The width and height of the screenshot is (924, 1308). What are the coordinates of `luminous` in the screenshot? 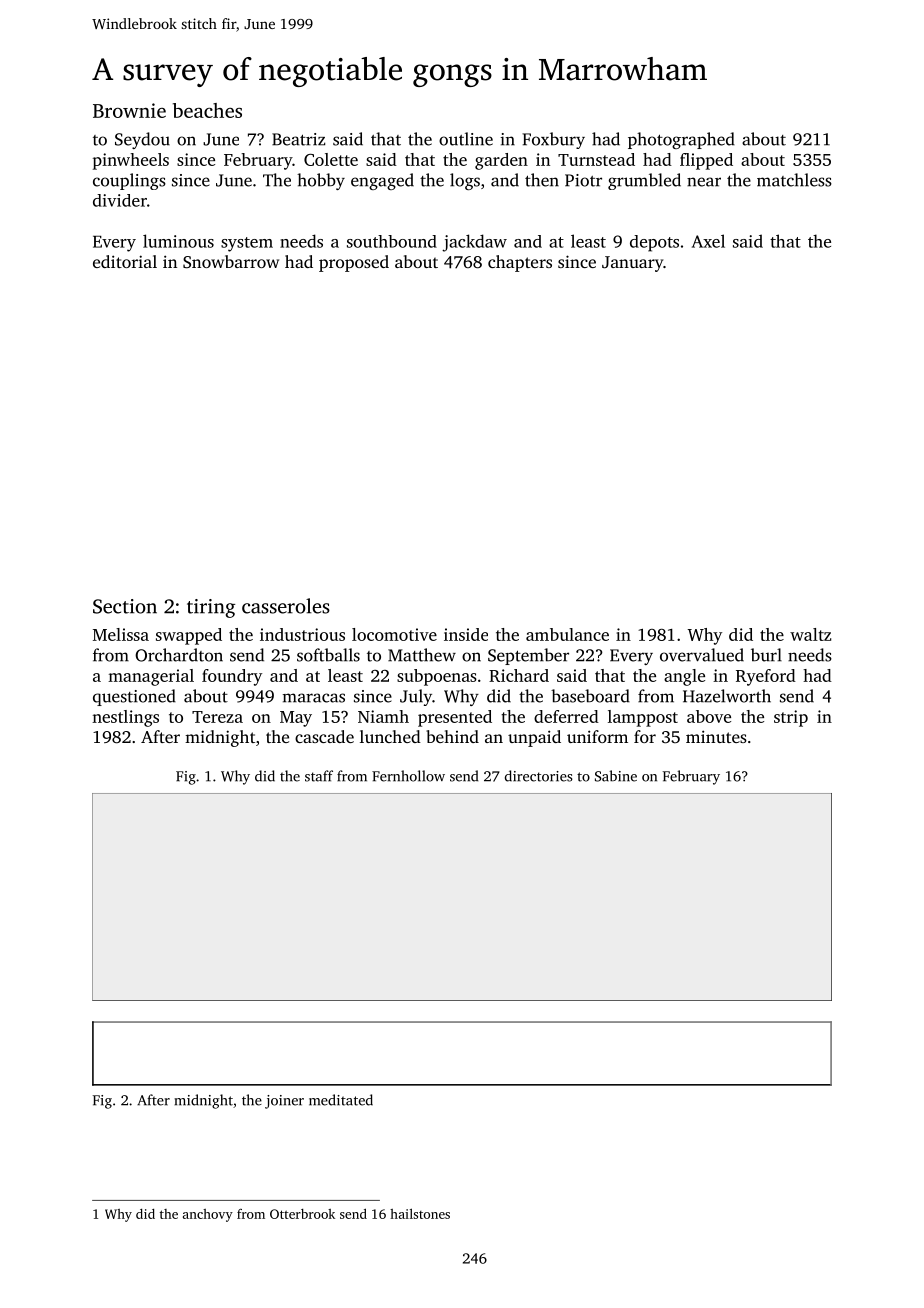 It's located at (178, 241).
